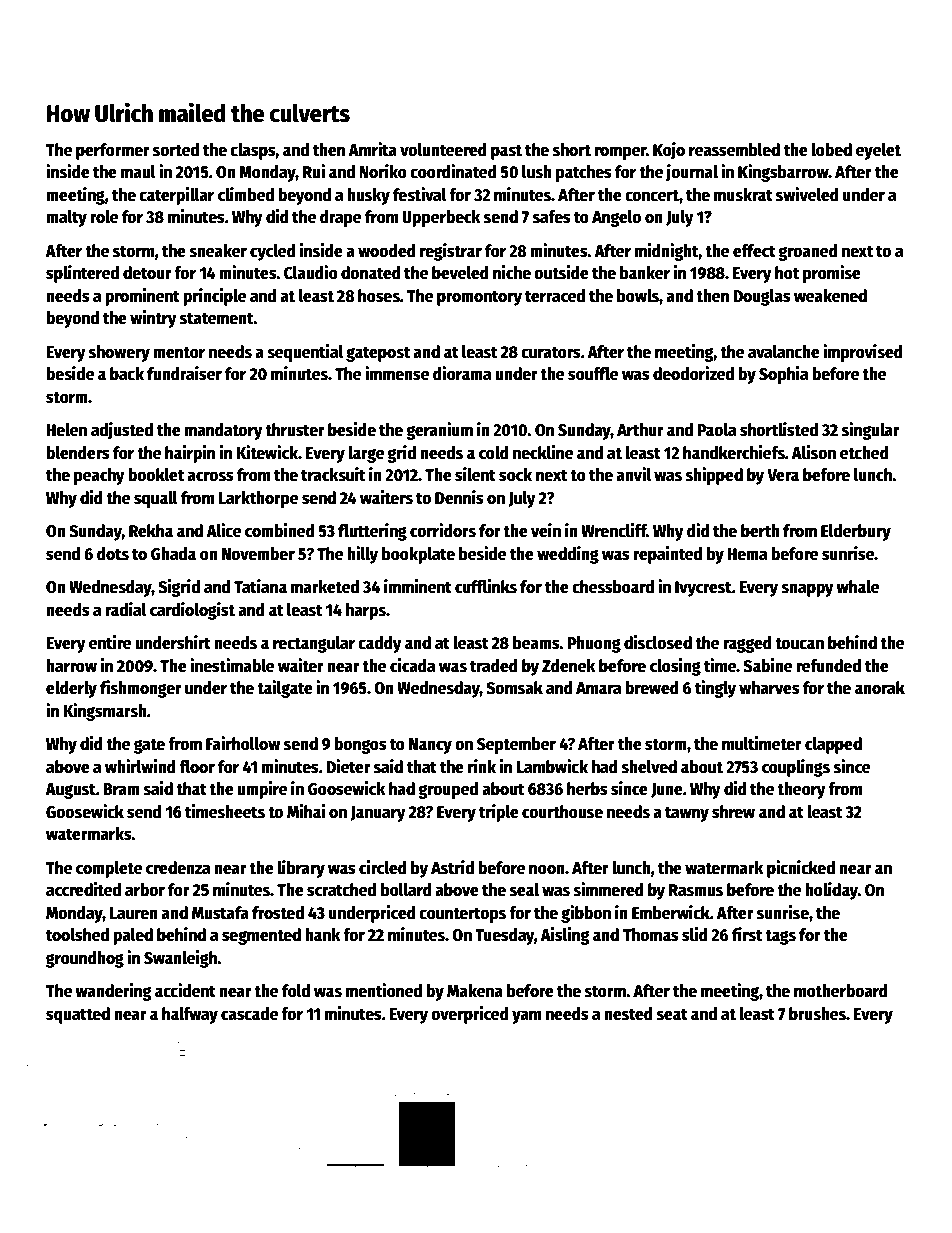 This screenshot has height=1233, width=952. Describe the element at coordinates (863, 353) in the screenshot. I see `improvised` at that location.
